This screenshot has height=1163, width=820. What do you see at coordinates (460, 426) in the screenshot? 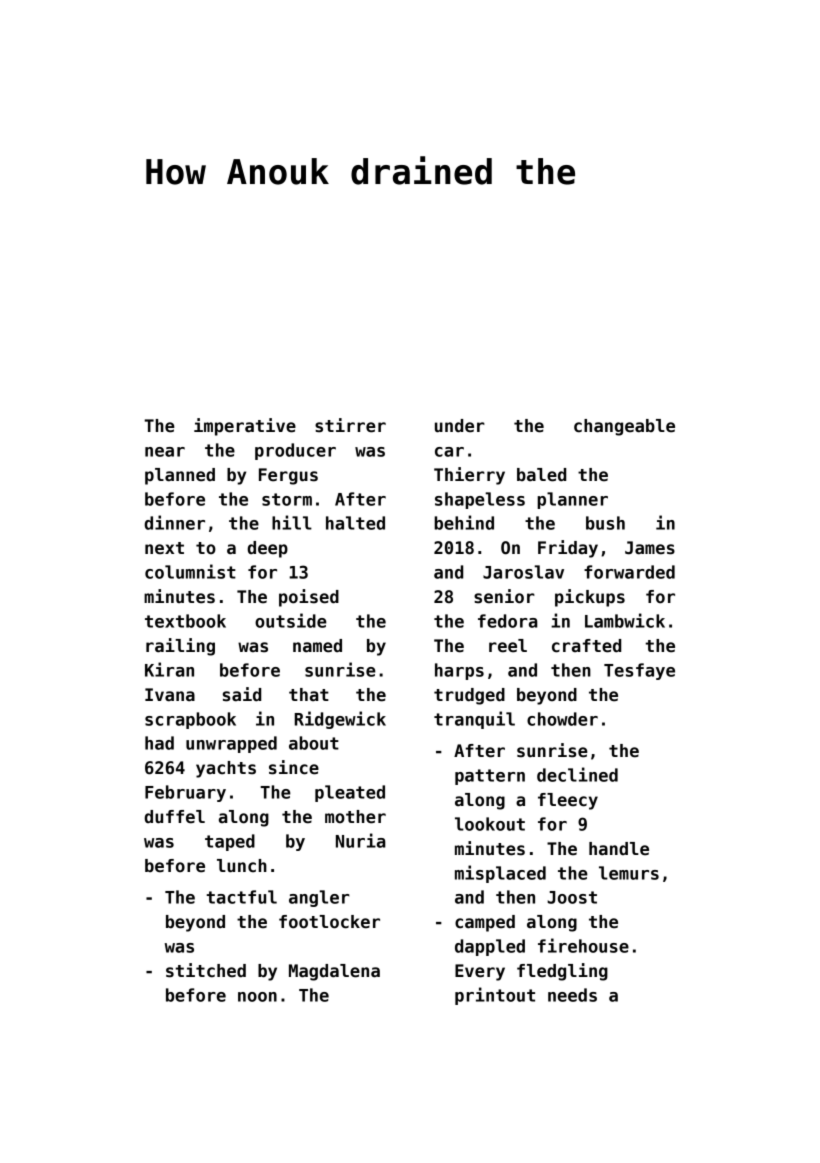
I see `under` at bounding box center [460, 426].
